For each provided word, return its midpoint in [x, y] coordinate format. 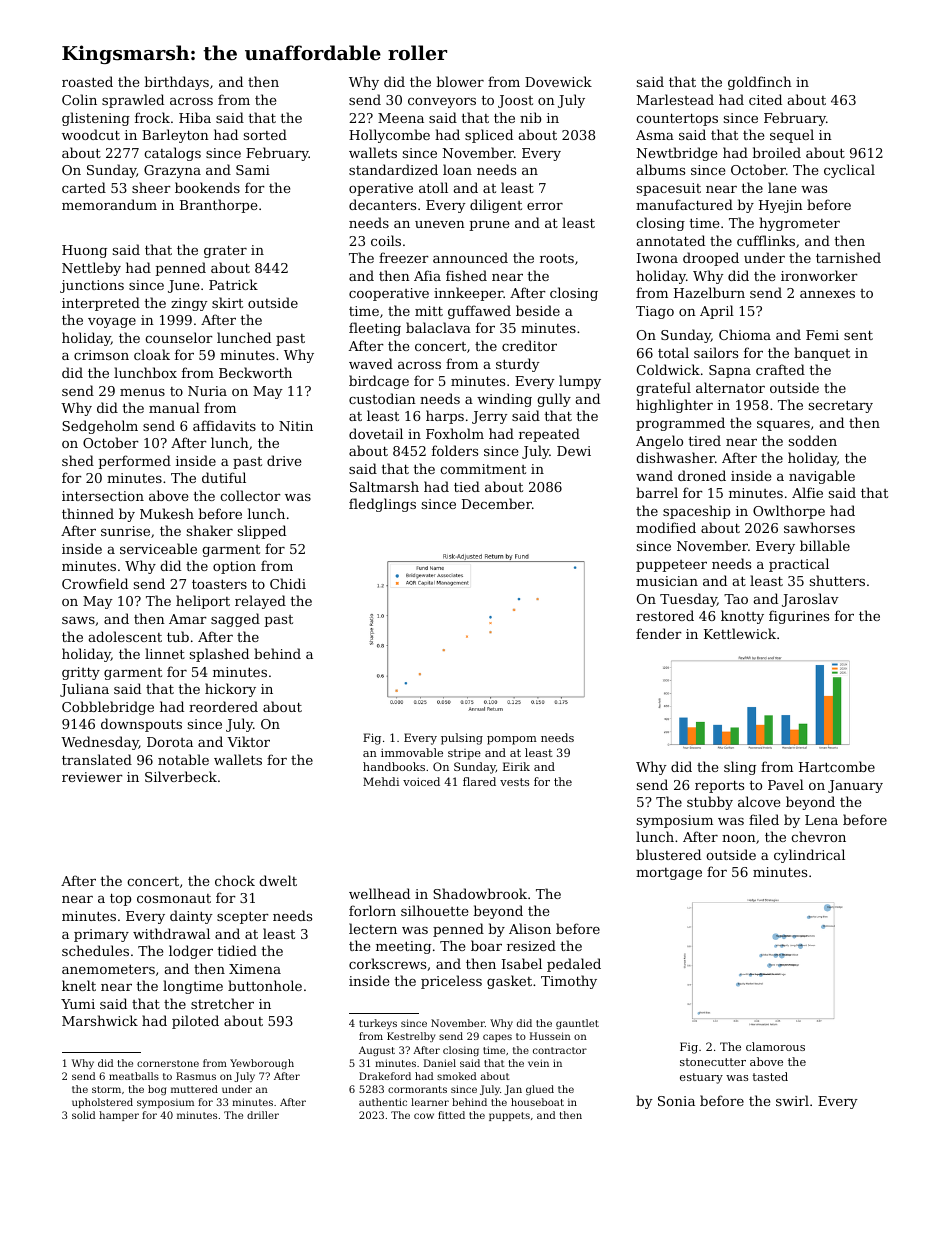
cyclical [849, 171]
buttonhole [265, 985]
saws [78, 620]
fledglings [382, 505]
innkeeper [468, 294]
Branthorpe [218, 206]
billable [825, 545]
